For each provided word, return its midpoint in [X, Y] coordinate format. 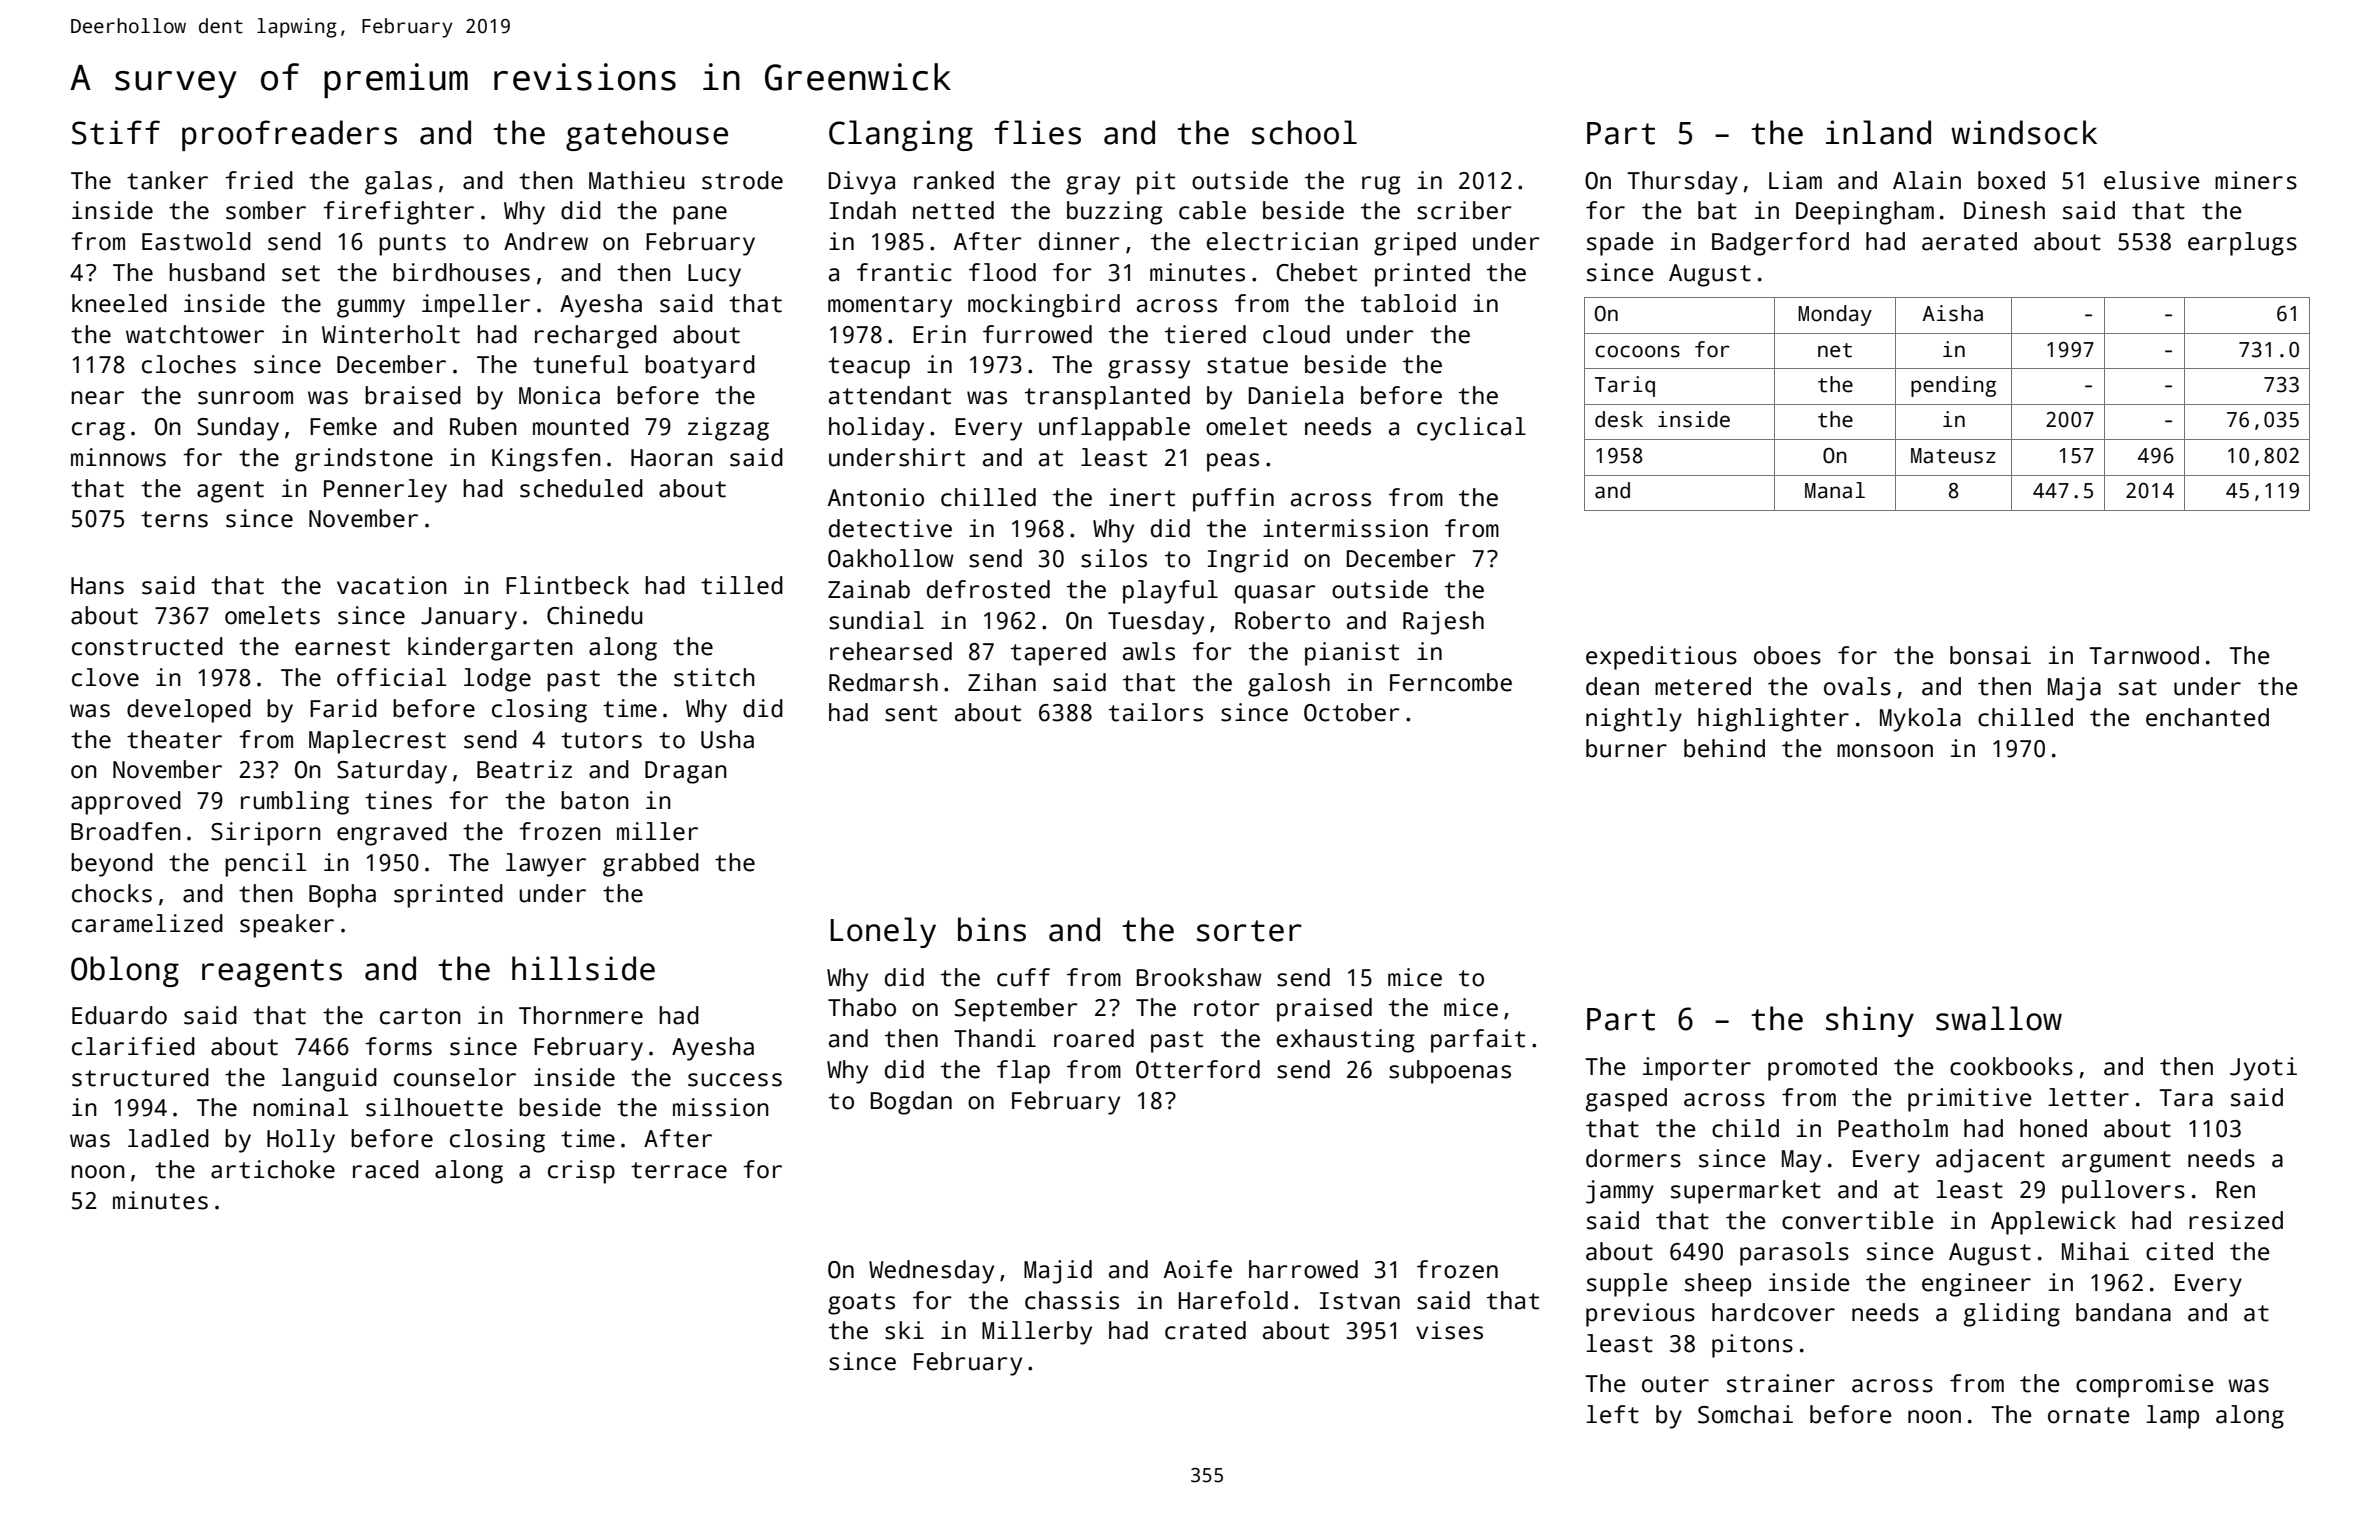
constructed [147, 646]
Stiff [116, 132]
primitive [1970, 1100]
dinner [1079, 241]
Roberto [1282, 620]
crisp [581, 1172]
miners [2256, 180]
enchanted [2207, 717]
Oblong [125, 971]
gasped [1626, 1100]
